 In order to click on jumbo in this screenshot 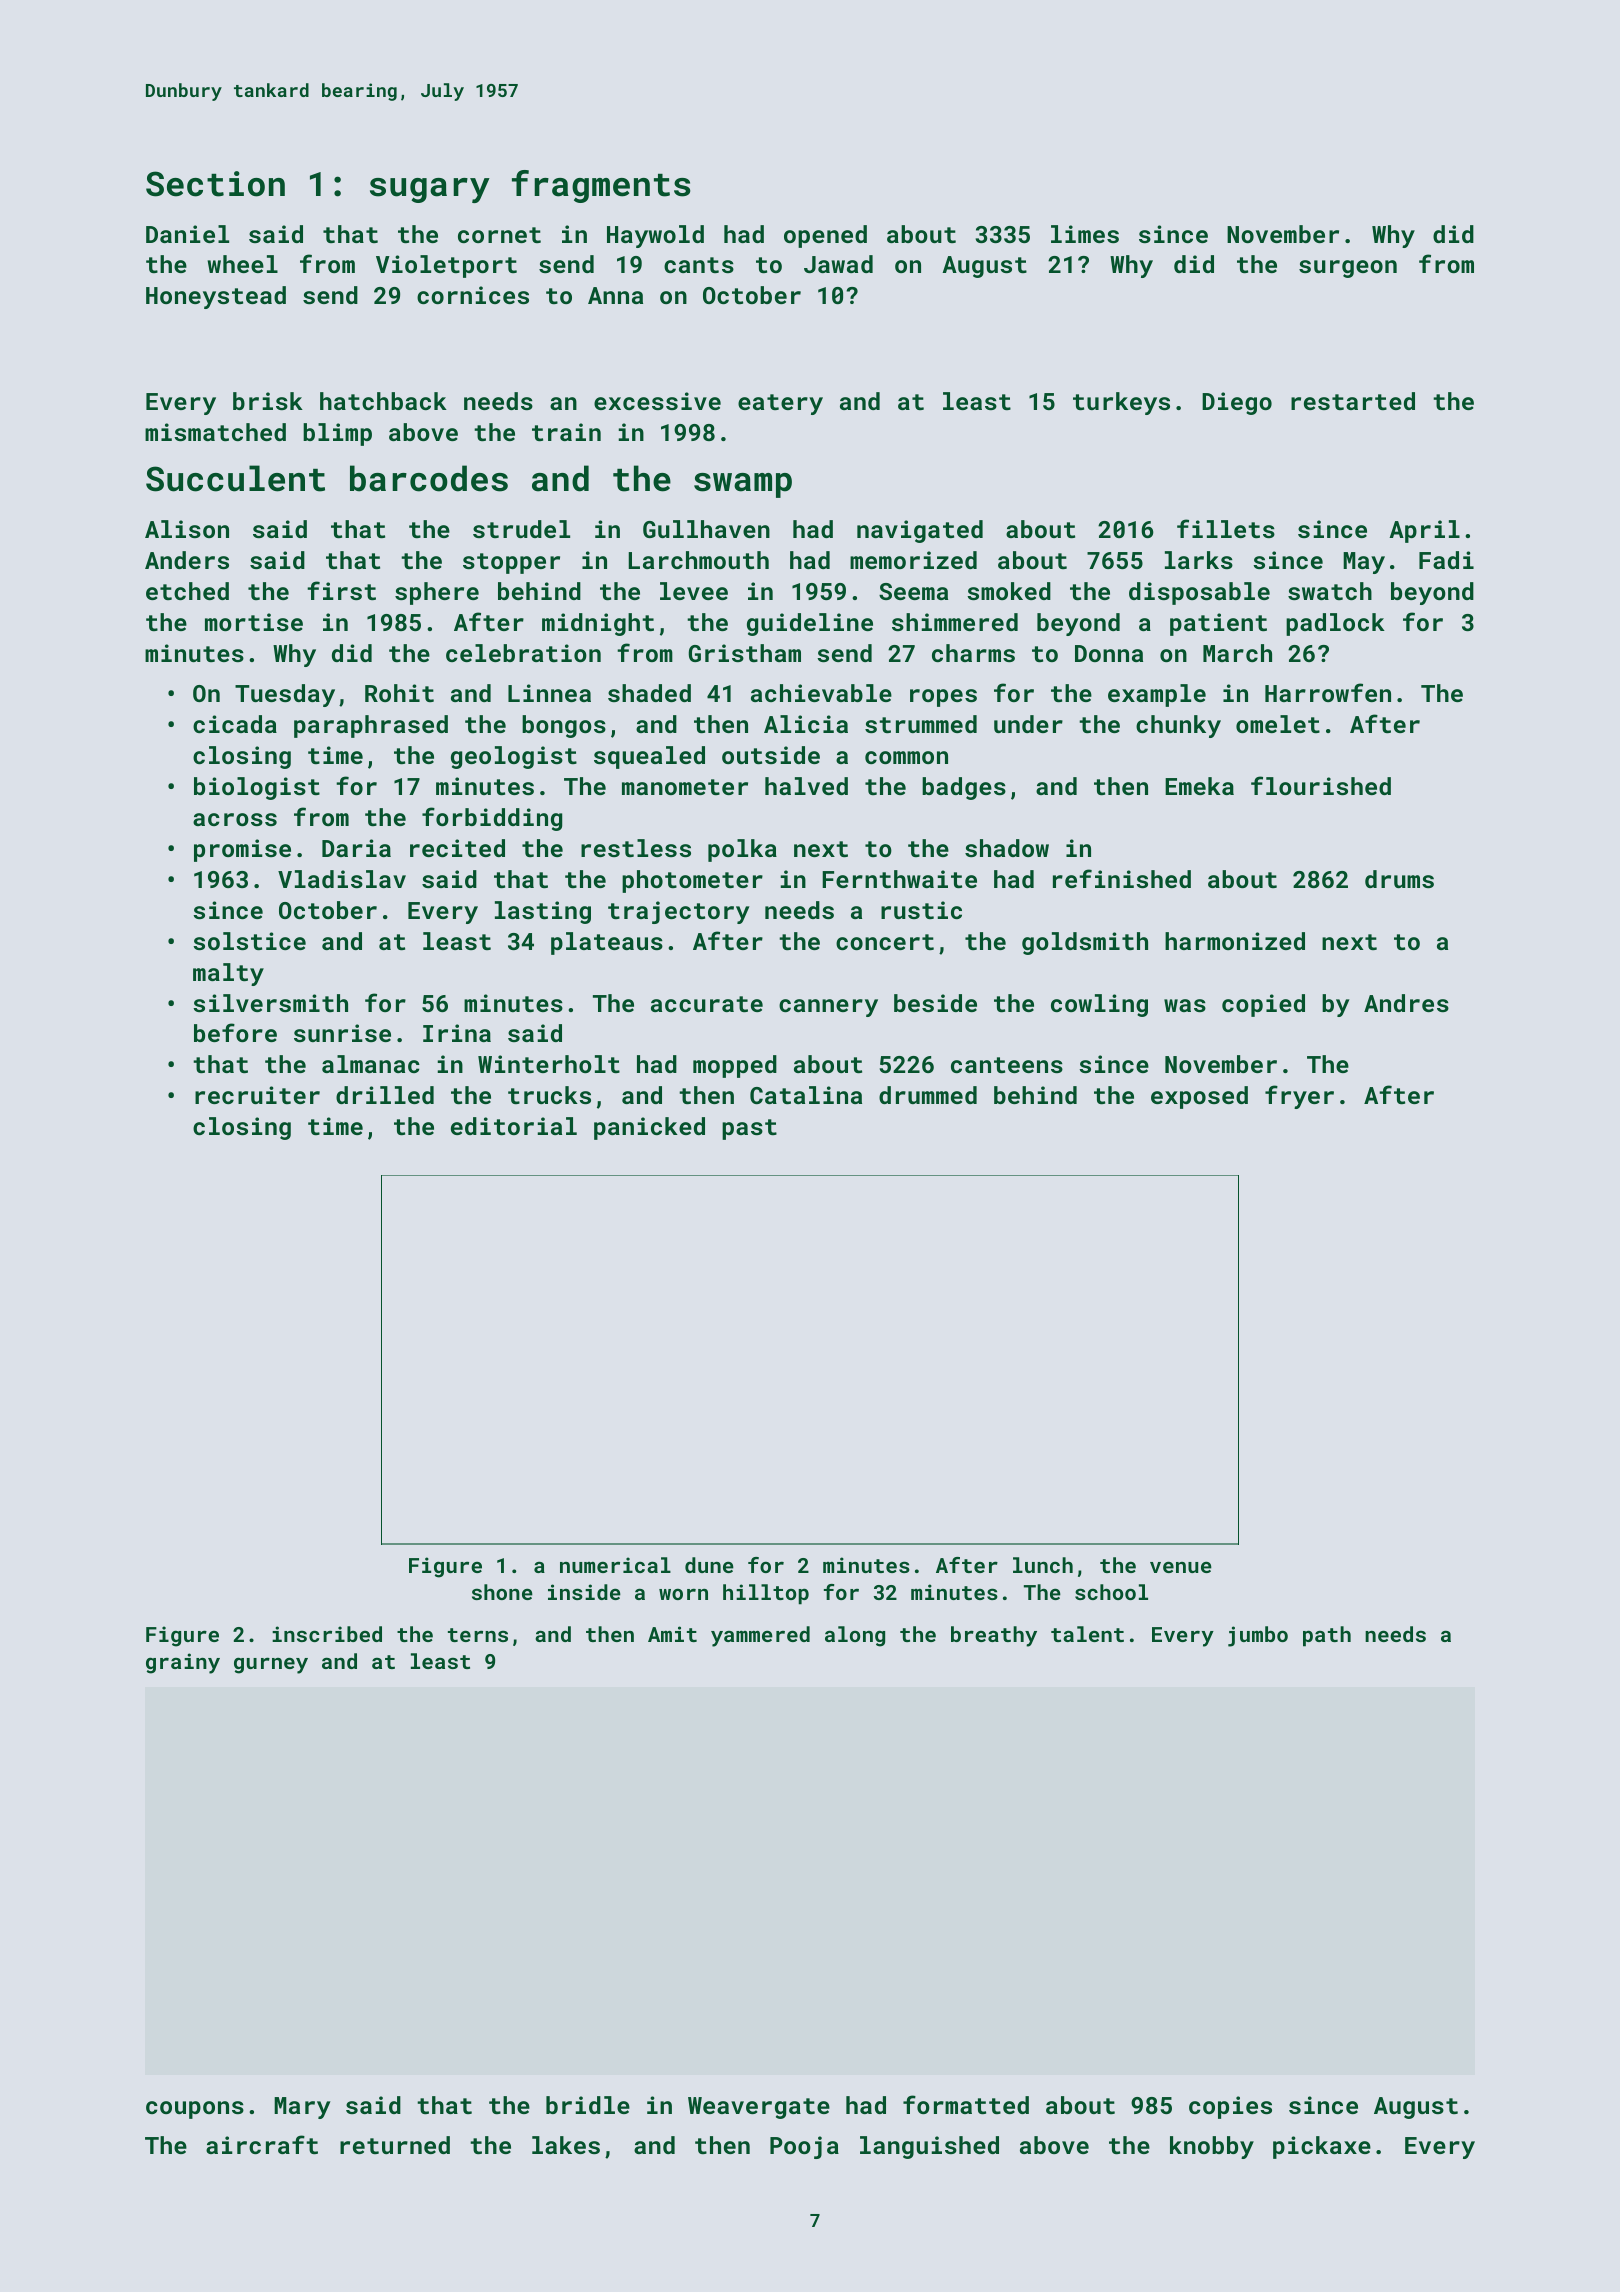, I will do `click(1258, 1636)`.
